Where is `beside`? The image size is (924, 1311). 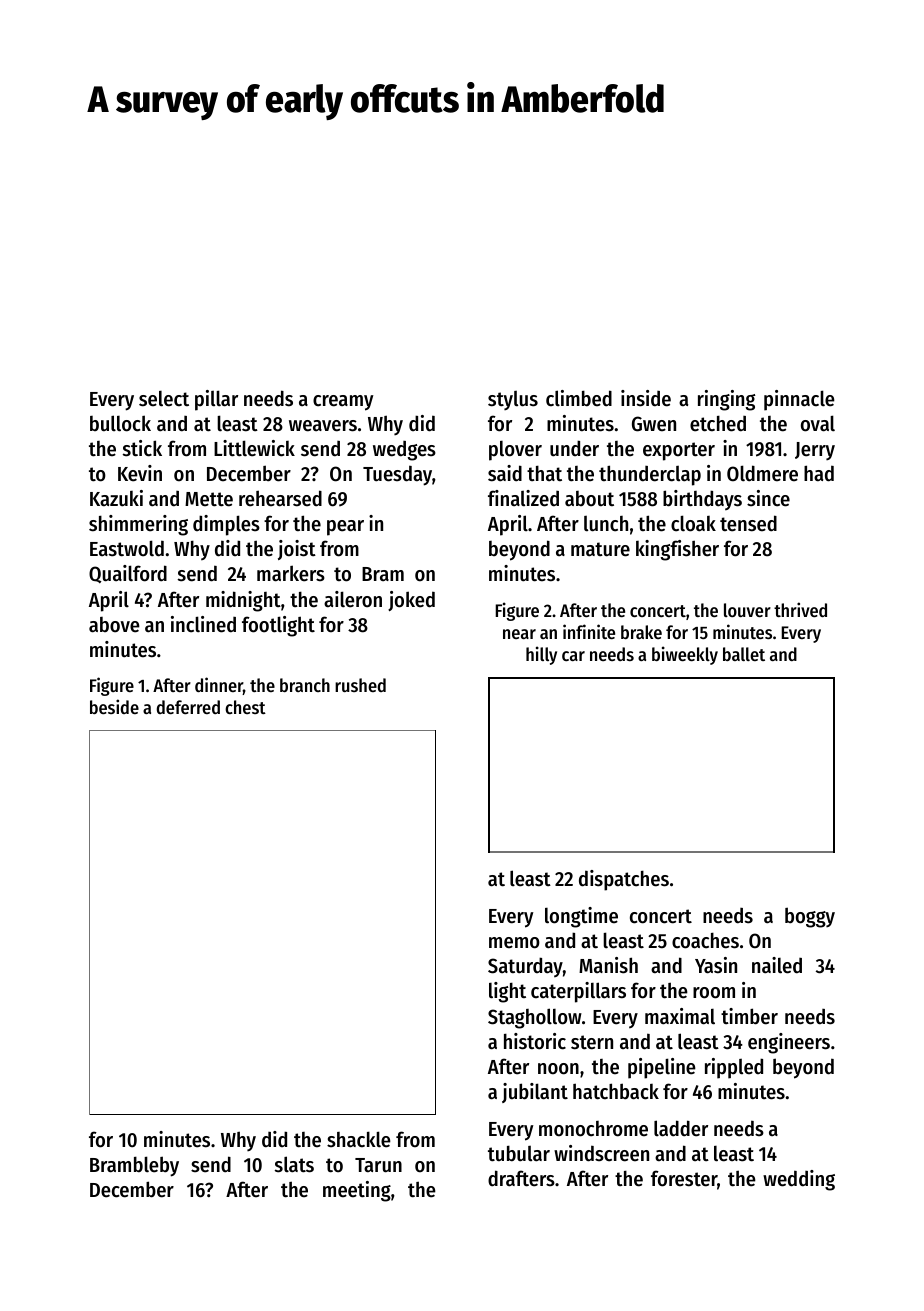 beside is located at coordinates (114, 706).
